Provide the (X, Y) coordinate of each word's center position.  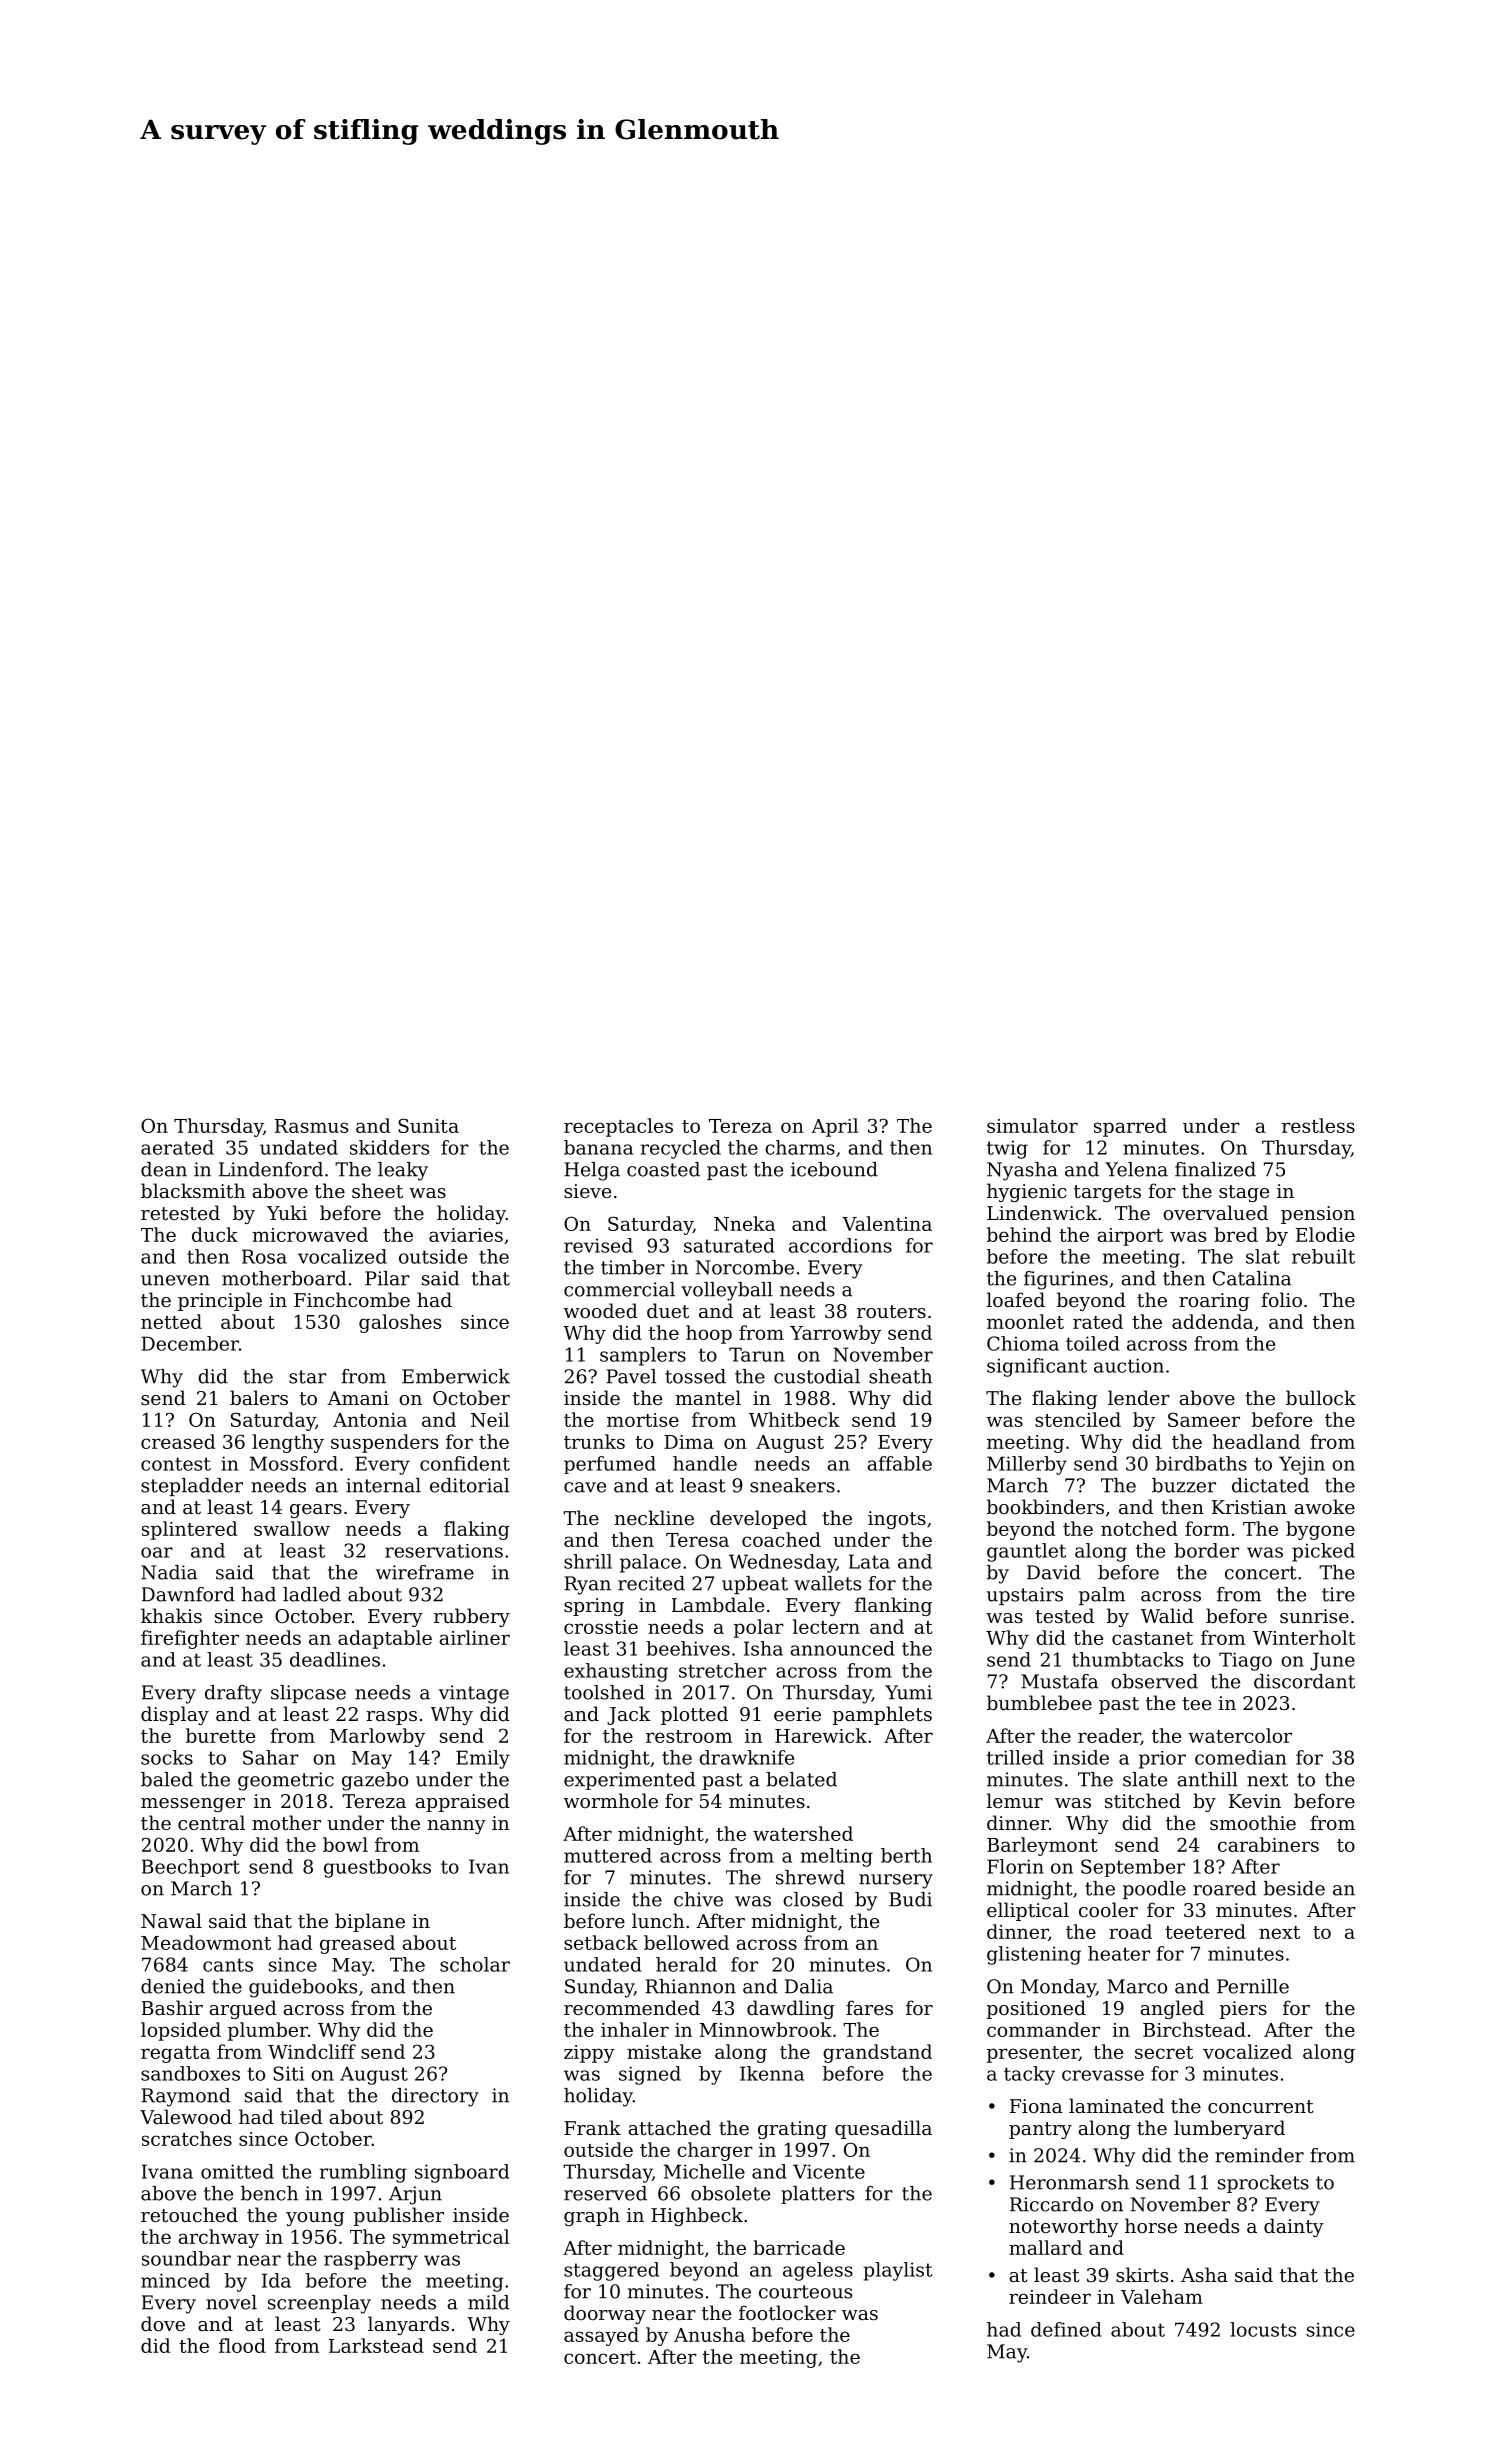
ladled (312, 1594)
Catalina (1252, 1278)
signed (650, 2075)
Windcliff (312, 2051)
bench (269, 2193)
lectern (826, 1626)
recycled (681, 1149)
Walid (1167, 1615)
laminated (1116, 2105)
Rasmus (311, 1126)
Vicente (829, 2171)
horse (1151, 2225)
